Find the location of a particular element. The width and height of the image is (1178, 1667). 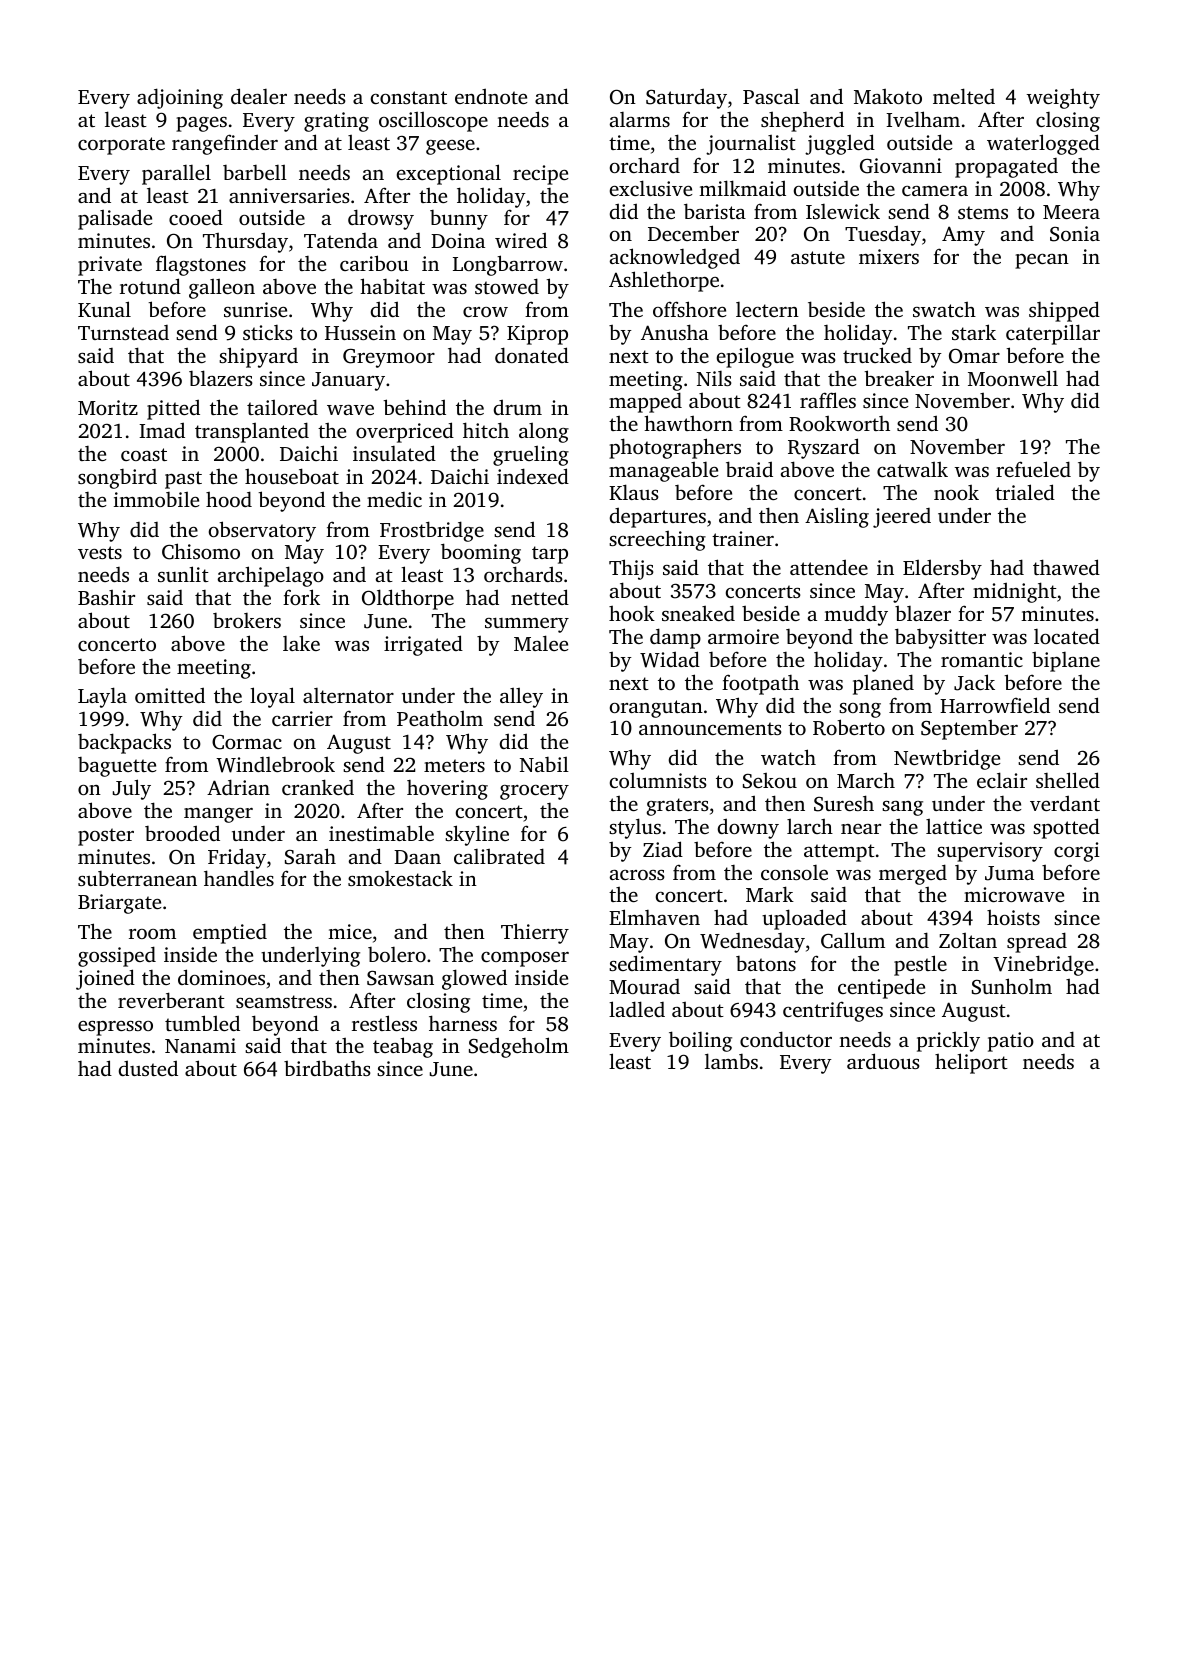

Turnstead is located at coordinates (123, 332).
